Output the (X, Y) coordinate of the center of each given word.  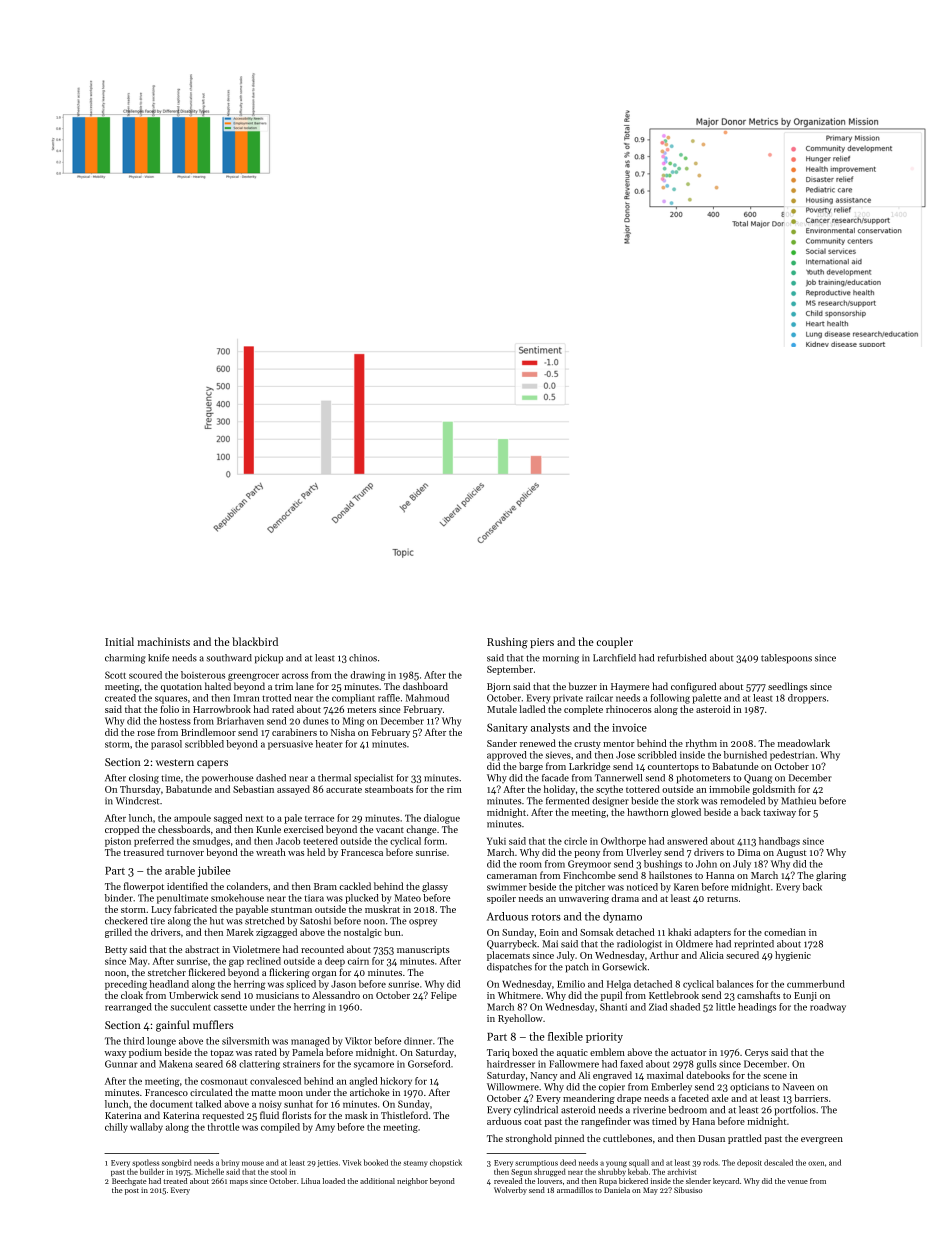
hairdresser (511, 1064)
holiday (559, 790)
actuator (689, 1053)
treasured (144, 852)
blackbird (255, 641)
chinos (363, 658)
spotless (146, 1163)
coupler (615, 642)
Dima (749, 852)
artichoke (369, 1092)
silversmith (245, 1041)
